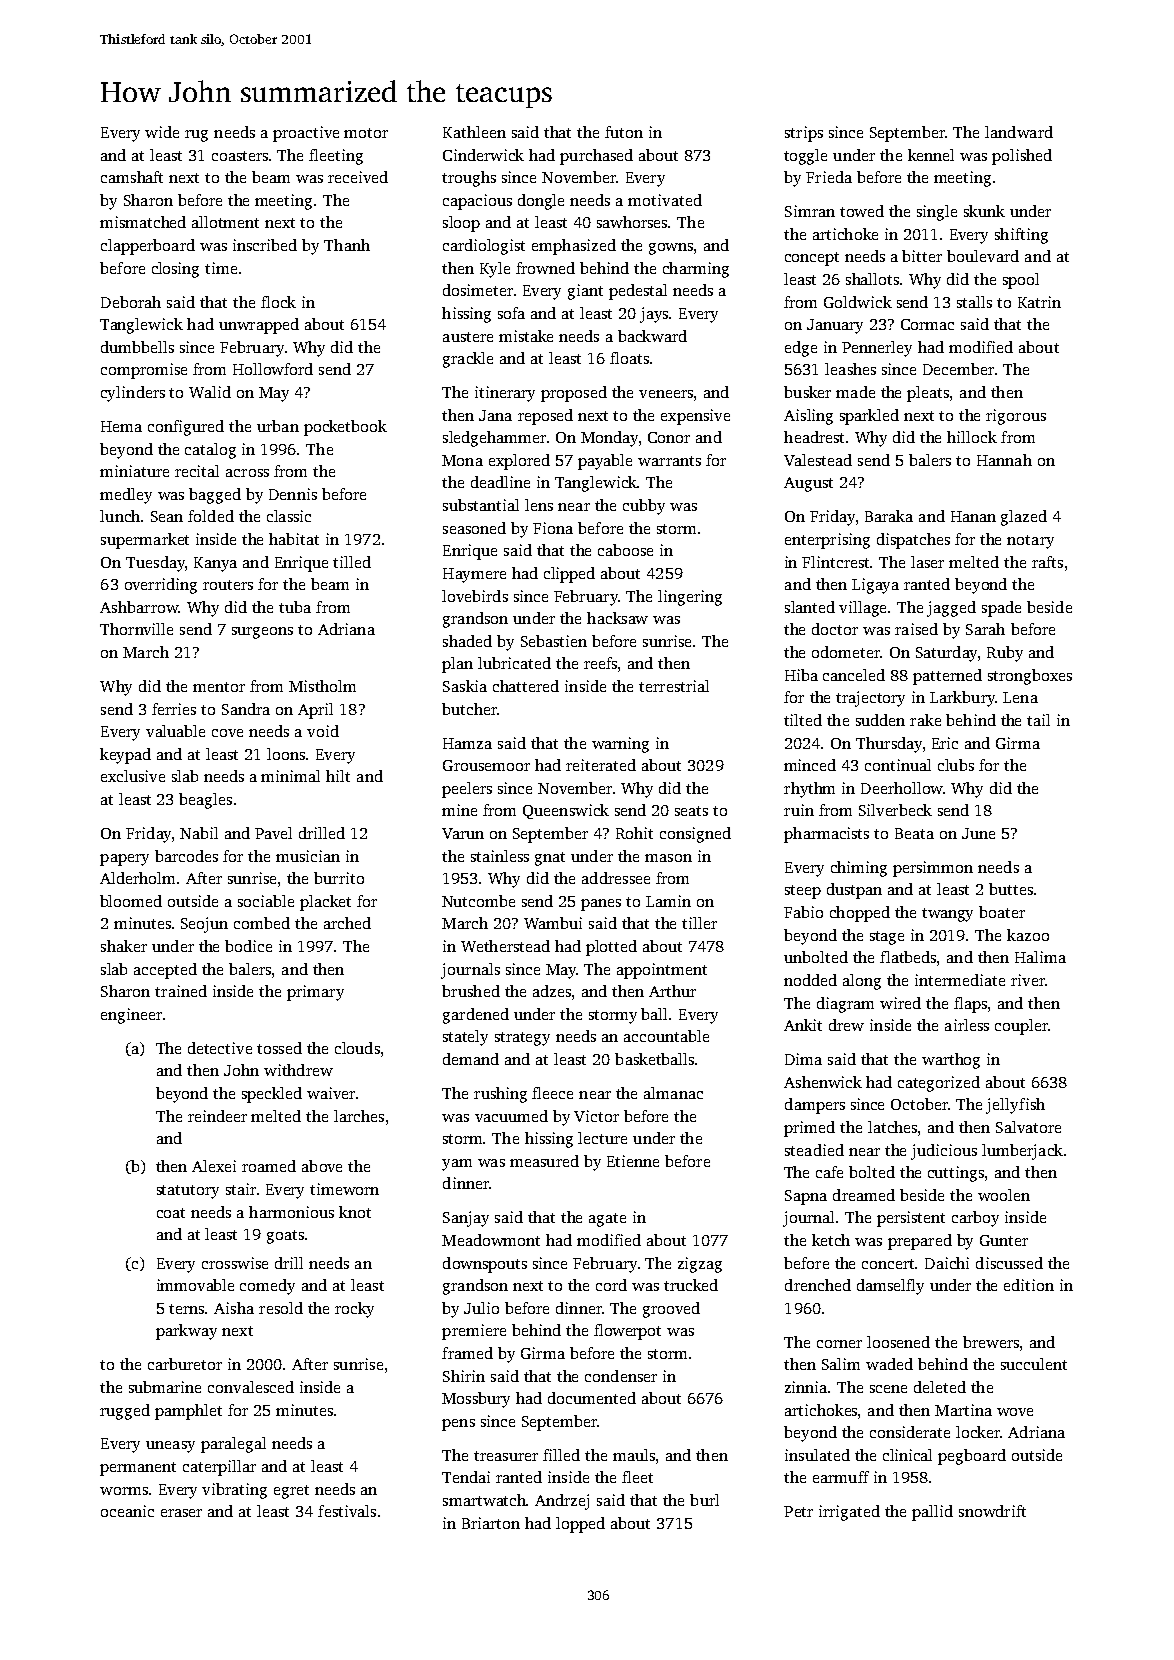 This image has height=1660, width=1174. I want to click on motor, so click(366, 133).
